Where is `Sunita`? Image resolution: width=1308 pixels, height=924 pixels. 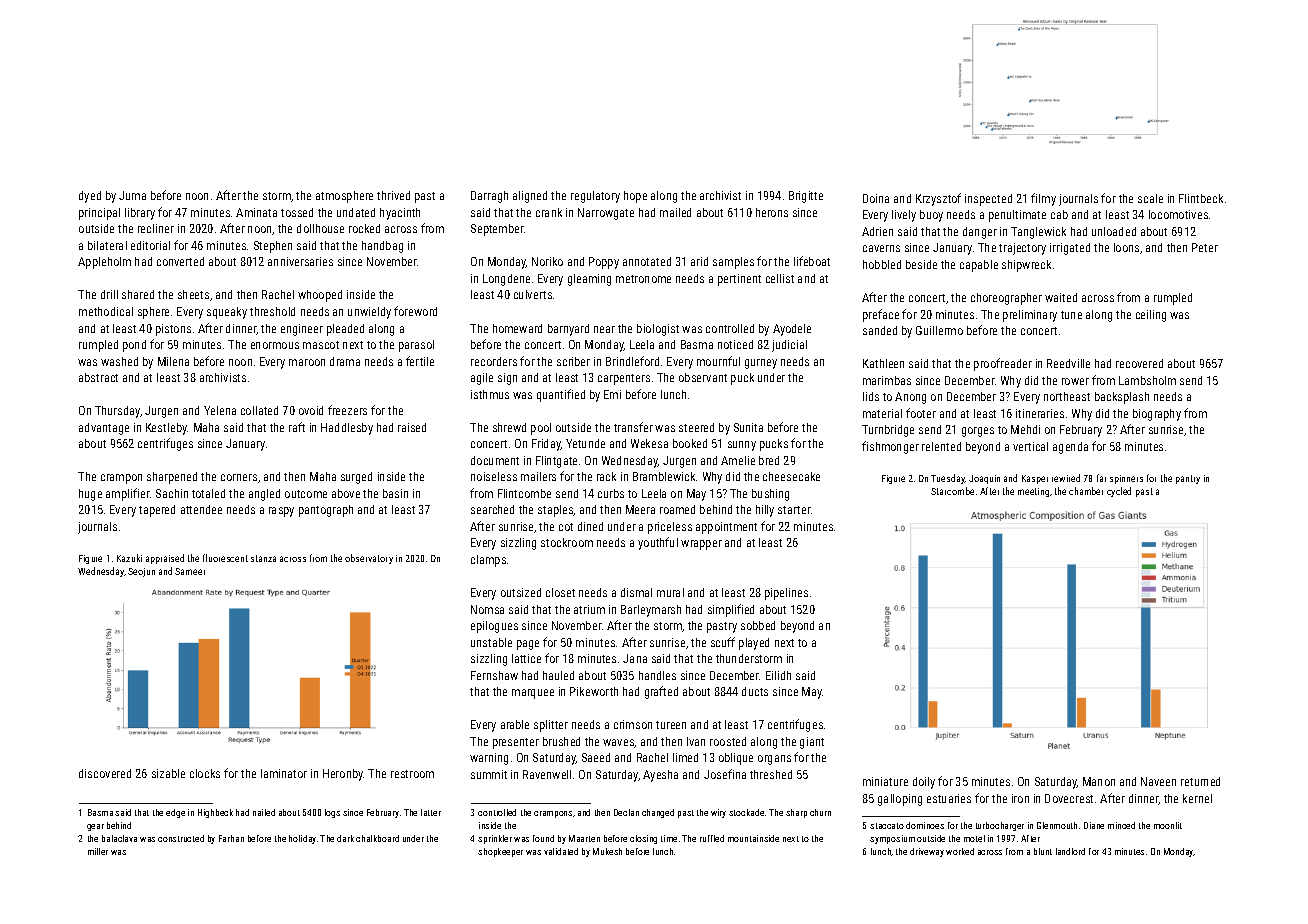
Sunita is located at coordinates (748, 427).
